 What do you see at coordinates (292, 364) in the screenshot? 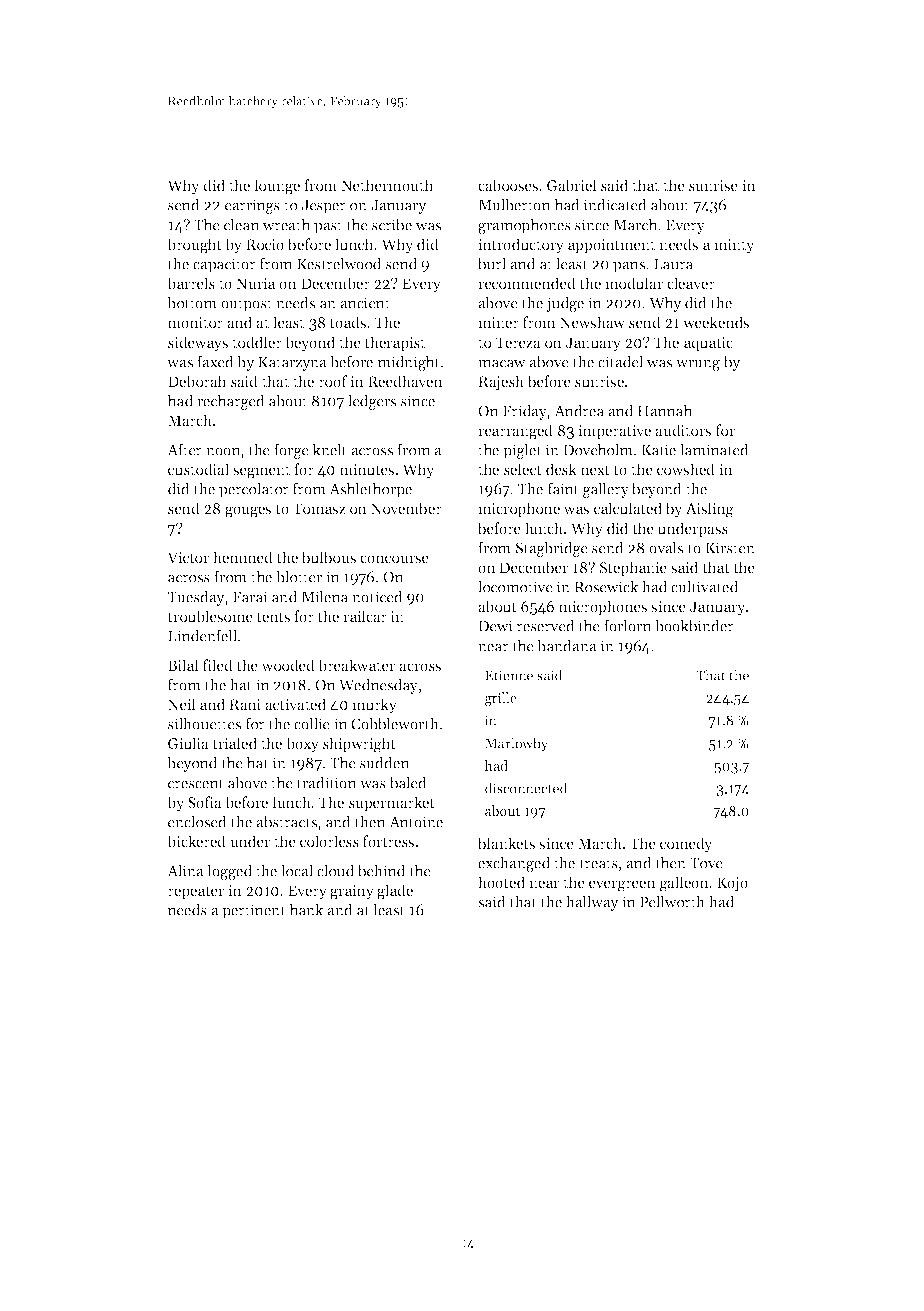
I see `Katarzyna` at bounding box center [292, 364].
